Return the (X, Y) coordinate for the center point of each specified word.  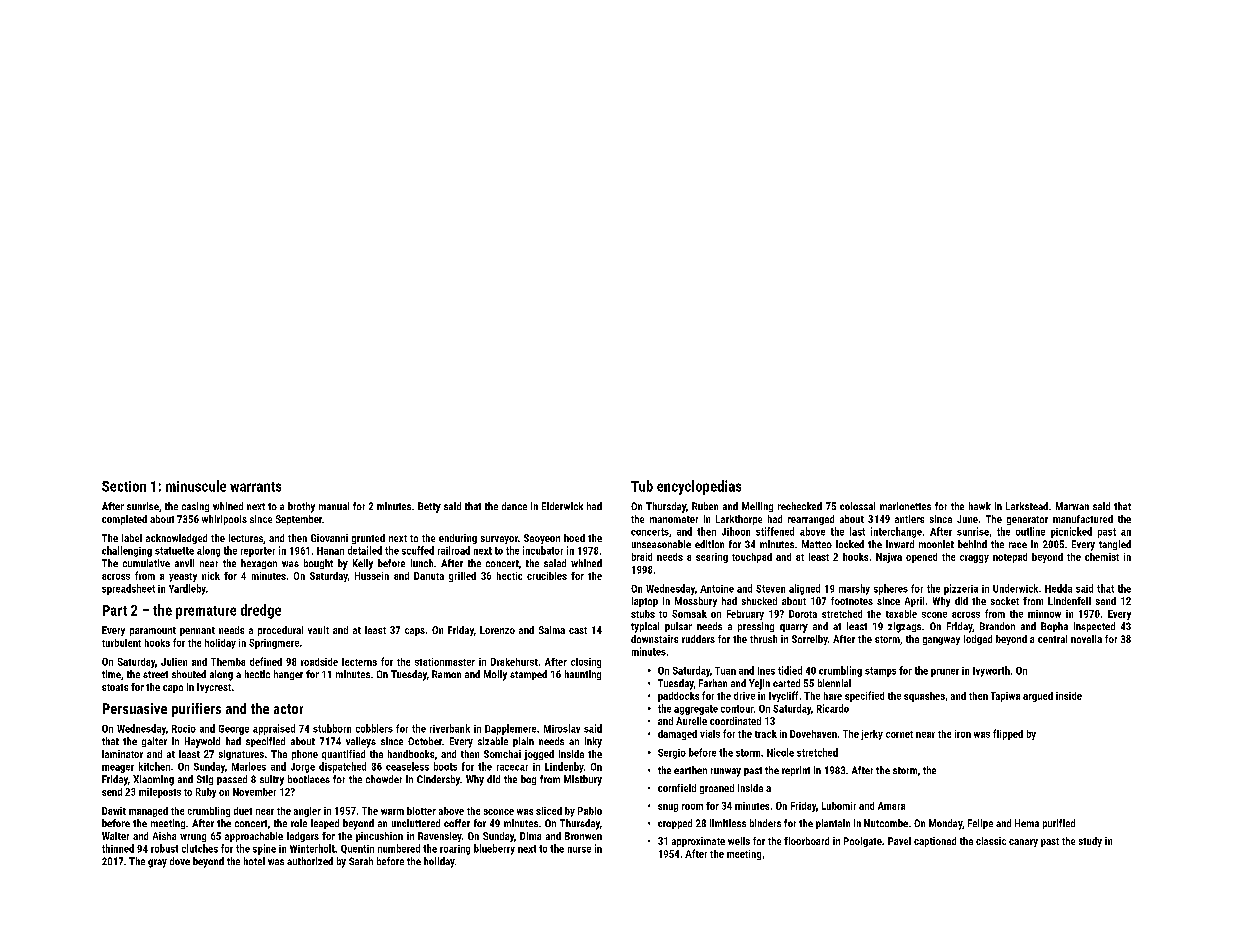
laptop (645, 602)
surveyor (499, 540)
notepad (1010, 558)
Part (115, 610)
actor (288, 709)
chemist (1102, 557)
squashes (924, 697)
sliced (549, 811)
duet (243, 811)
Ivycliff (783, 696)
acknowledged (176, 539)
